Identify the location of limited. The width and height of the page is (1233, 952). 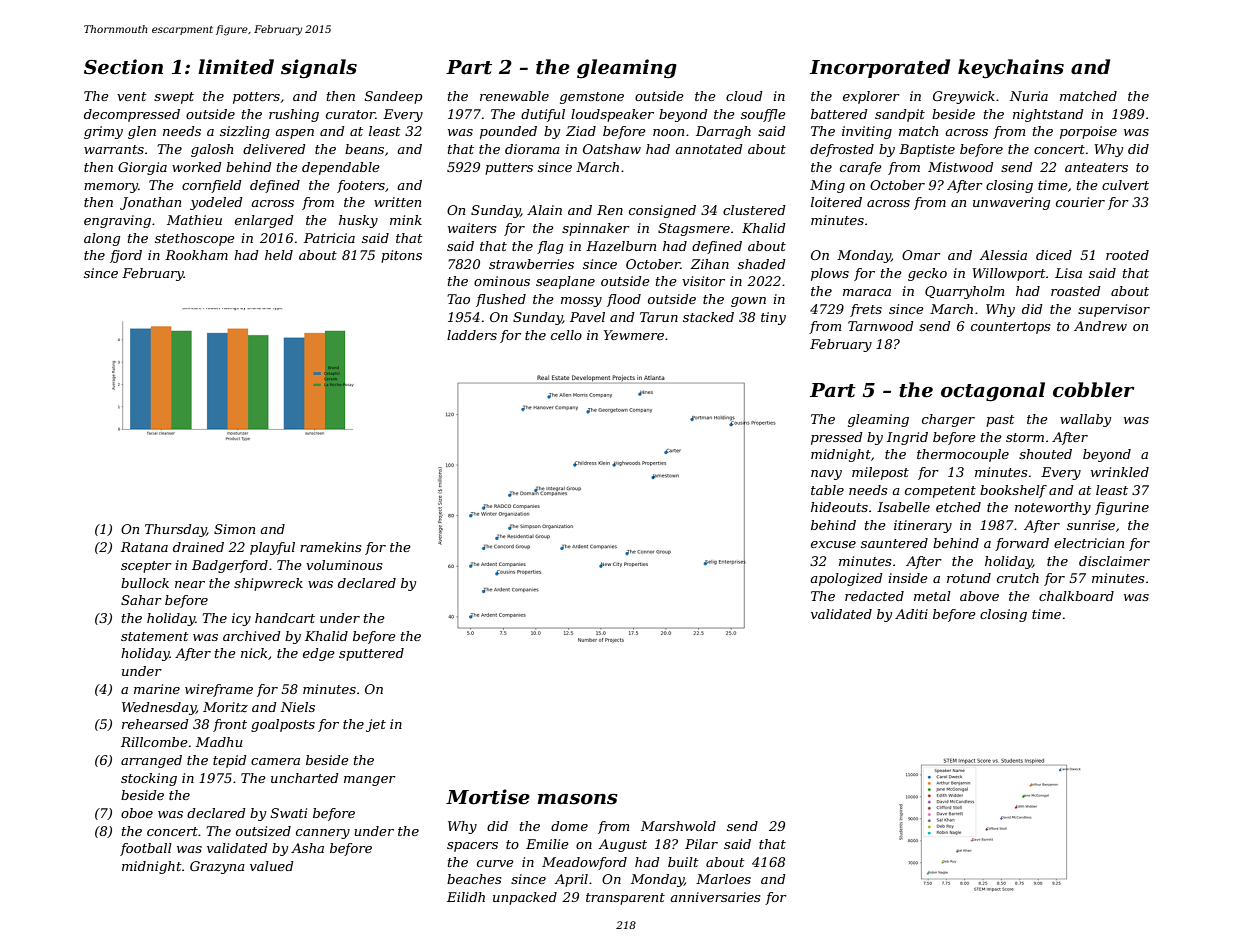
(236, 67).
